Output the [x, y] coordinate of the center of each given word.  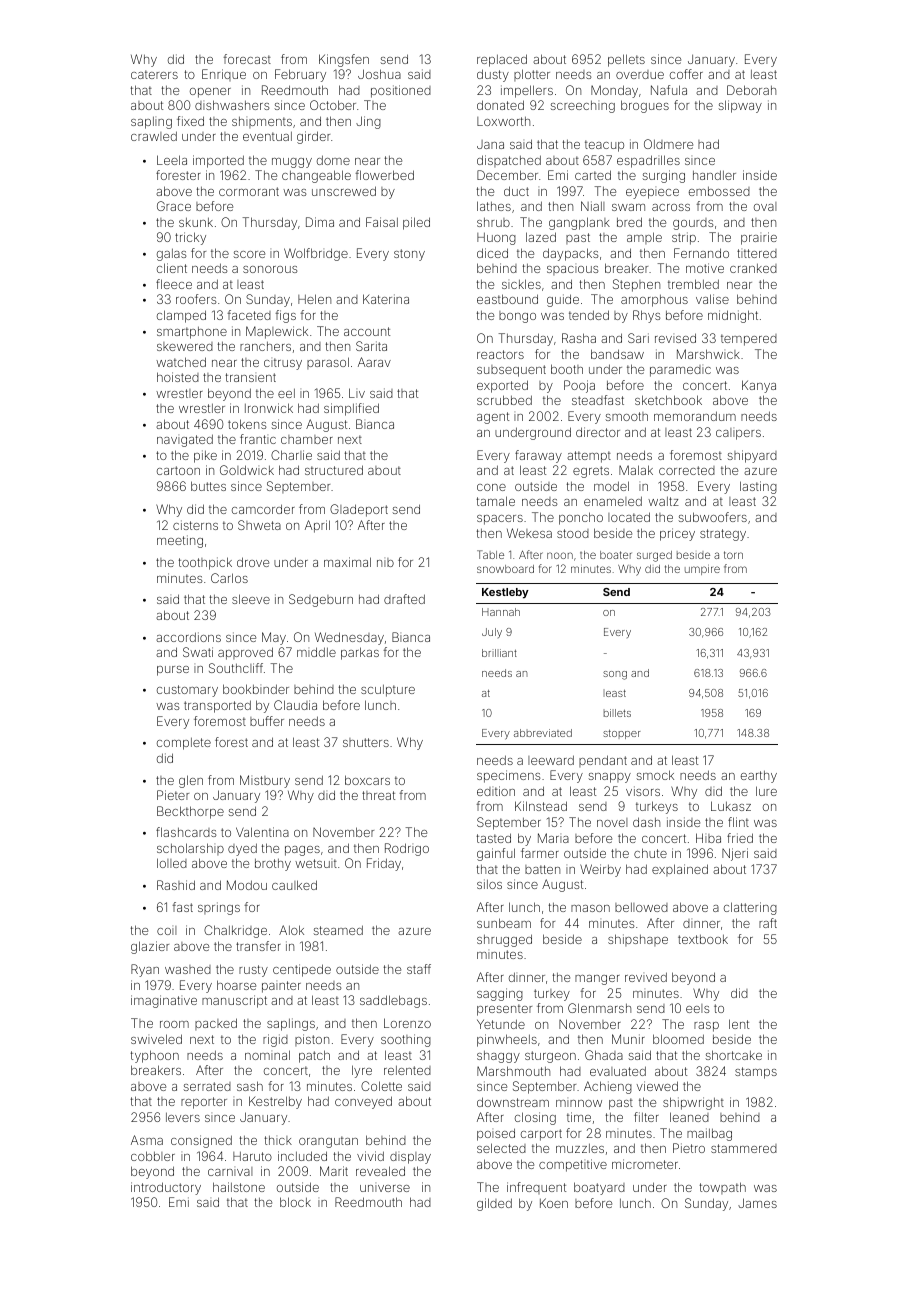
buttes [208, 486]
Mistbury [265, 781]
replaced [502, 60]
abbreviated [543, 733]
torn [733, 555]
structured [334, 470]
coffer [686, 74]
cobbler [153, 1156]
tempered [749, 340]
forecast [247, 59]
